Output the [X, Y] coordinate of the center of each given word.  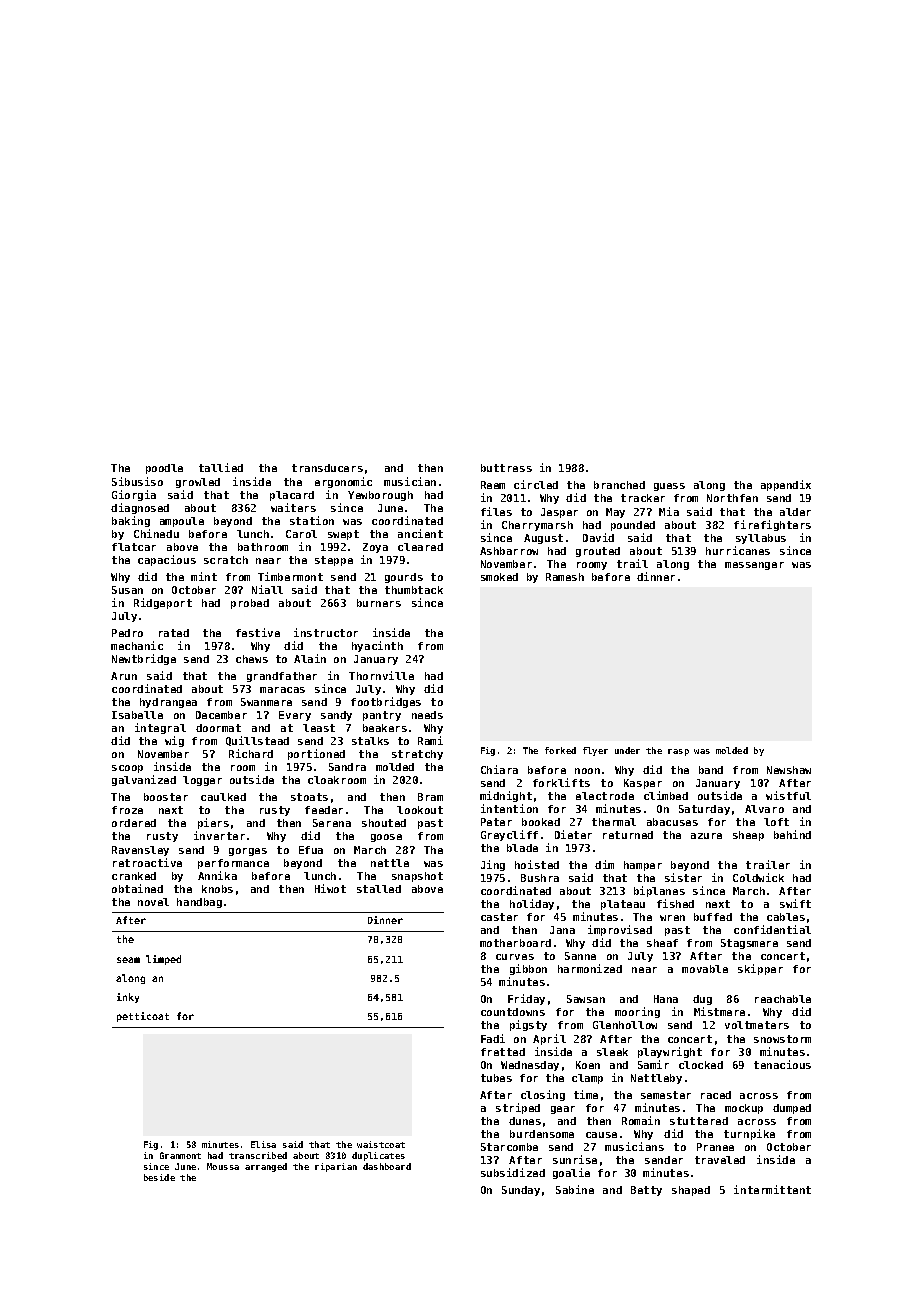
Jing [493, 865]
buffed [713, 917]
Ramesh [565, 577]
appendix [786, 485]
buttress [506, 468]
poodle [164, 469]
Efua [311, 850]
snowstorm [782, 1039]
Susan [127, 590]
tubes [496, 1078]
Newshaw [789, 770]
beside [159, 1177]
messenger [754, 566]
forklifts [561, 782]
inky [128, 998]
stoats [309, 797]
